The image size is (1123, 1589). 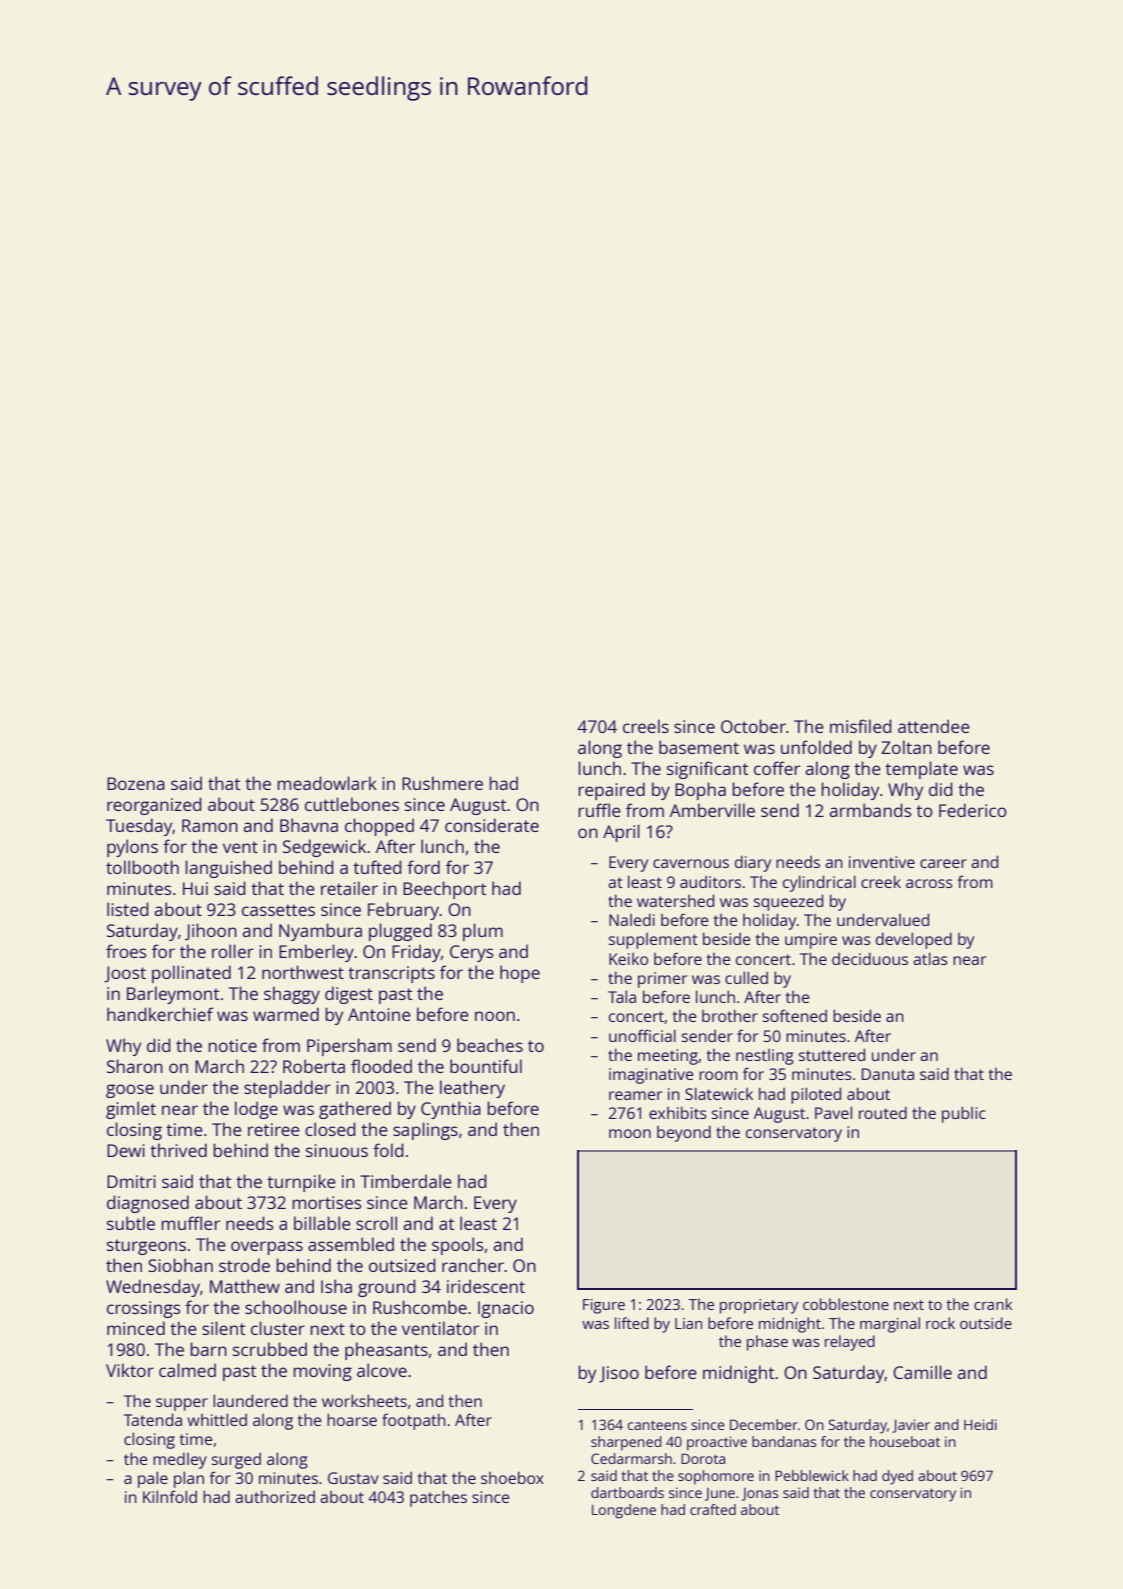 I want to click on Tala, so click(x=622, y=996).
